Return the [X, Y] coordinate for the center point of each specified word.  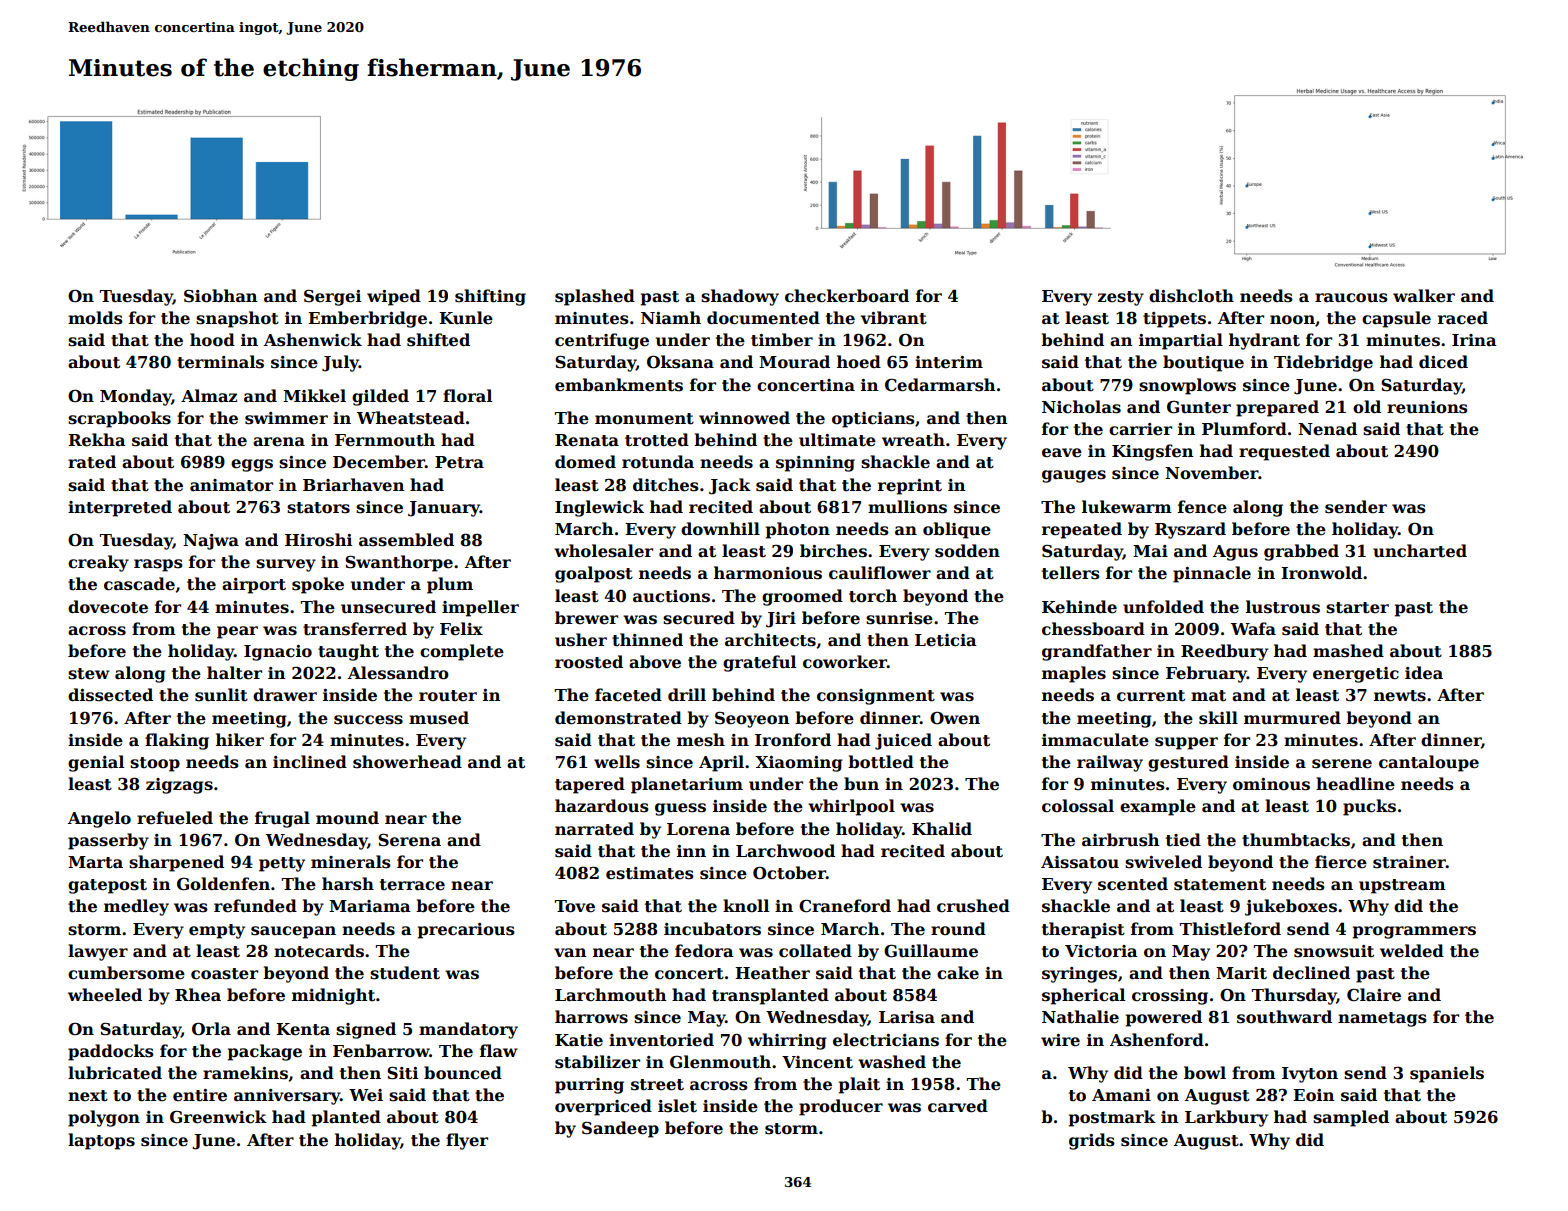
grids [1092, 1141]
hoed [859, 362]
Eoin [1314, 1095]
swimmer [286, 418]
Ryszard [1190, 530]
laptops [101, 1141]
